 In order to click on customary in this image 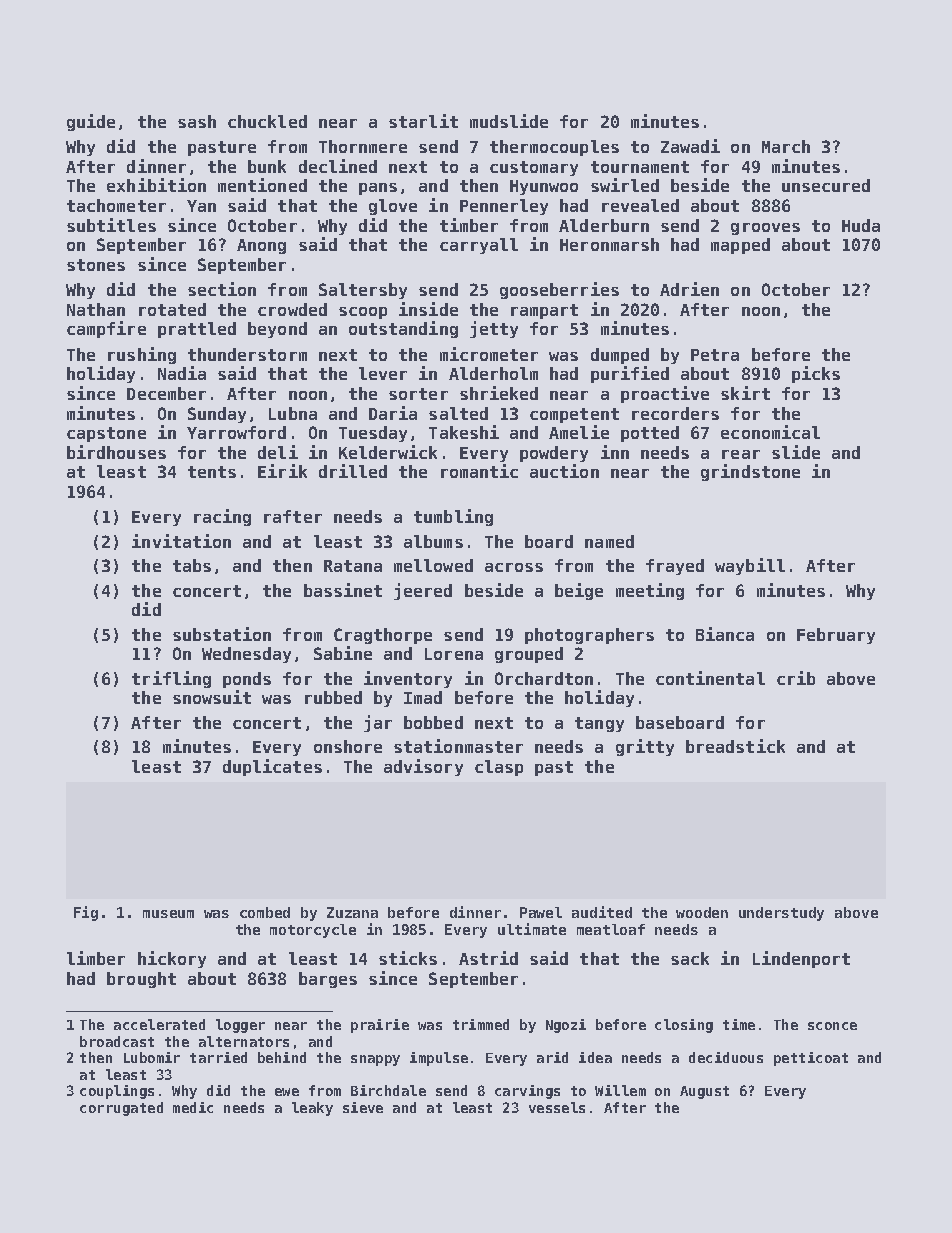, I will do `click(534, 168)`.
